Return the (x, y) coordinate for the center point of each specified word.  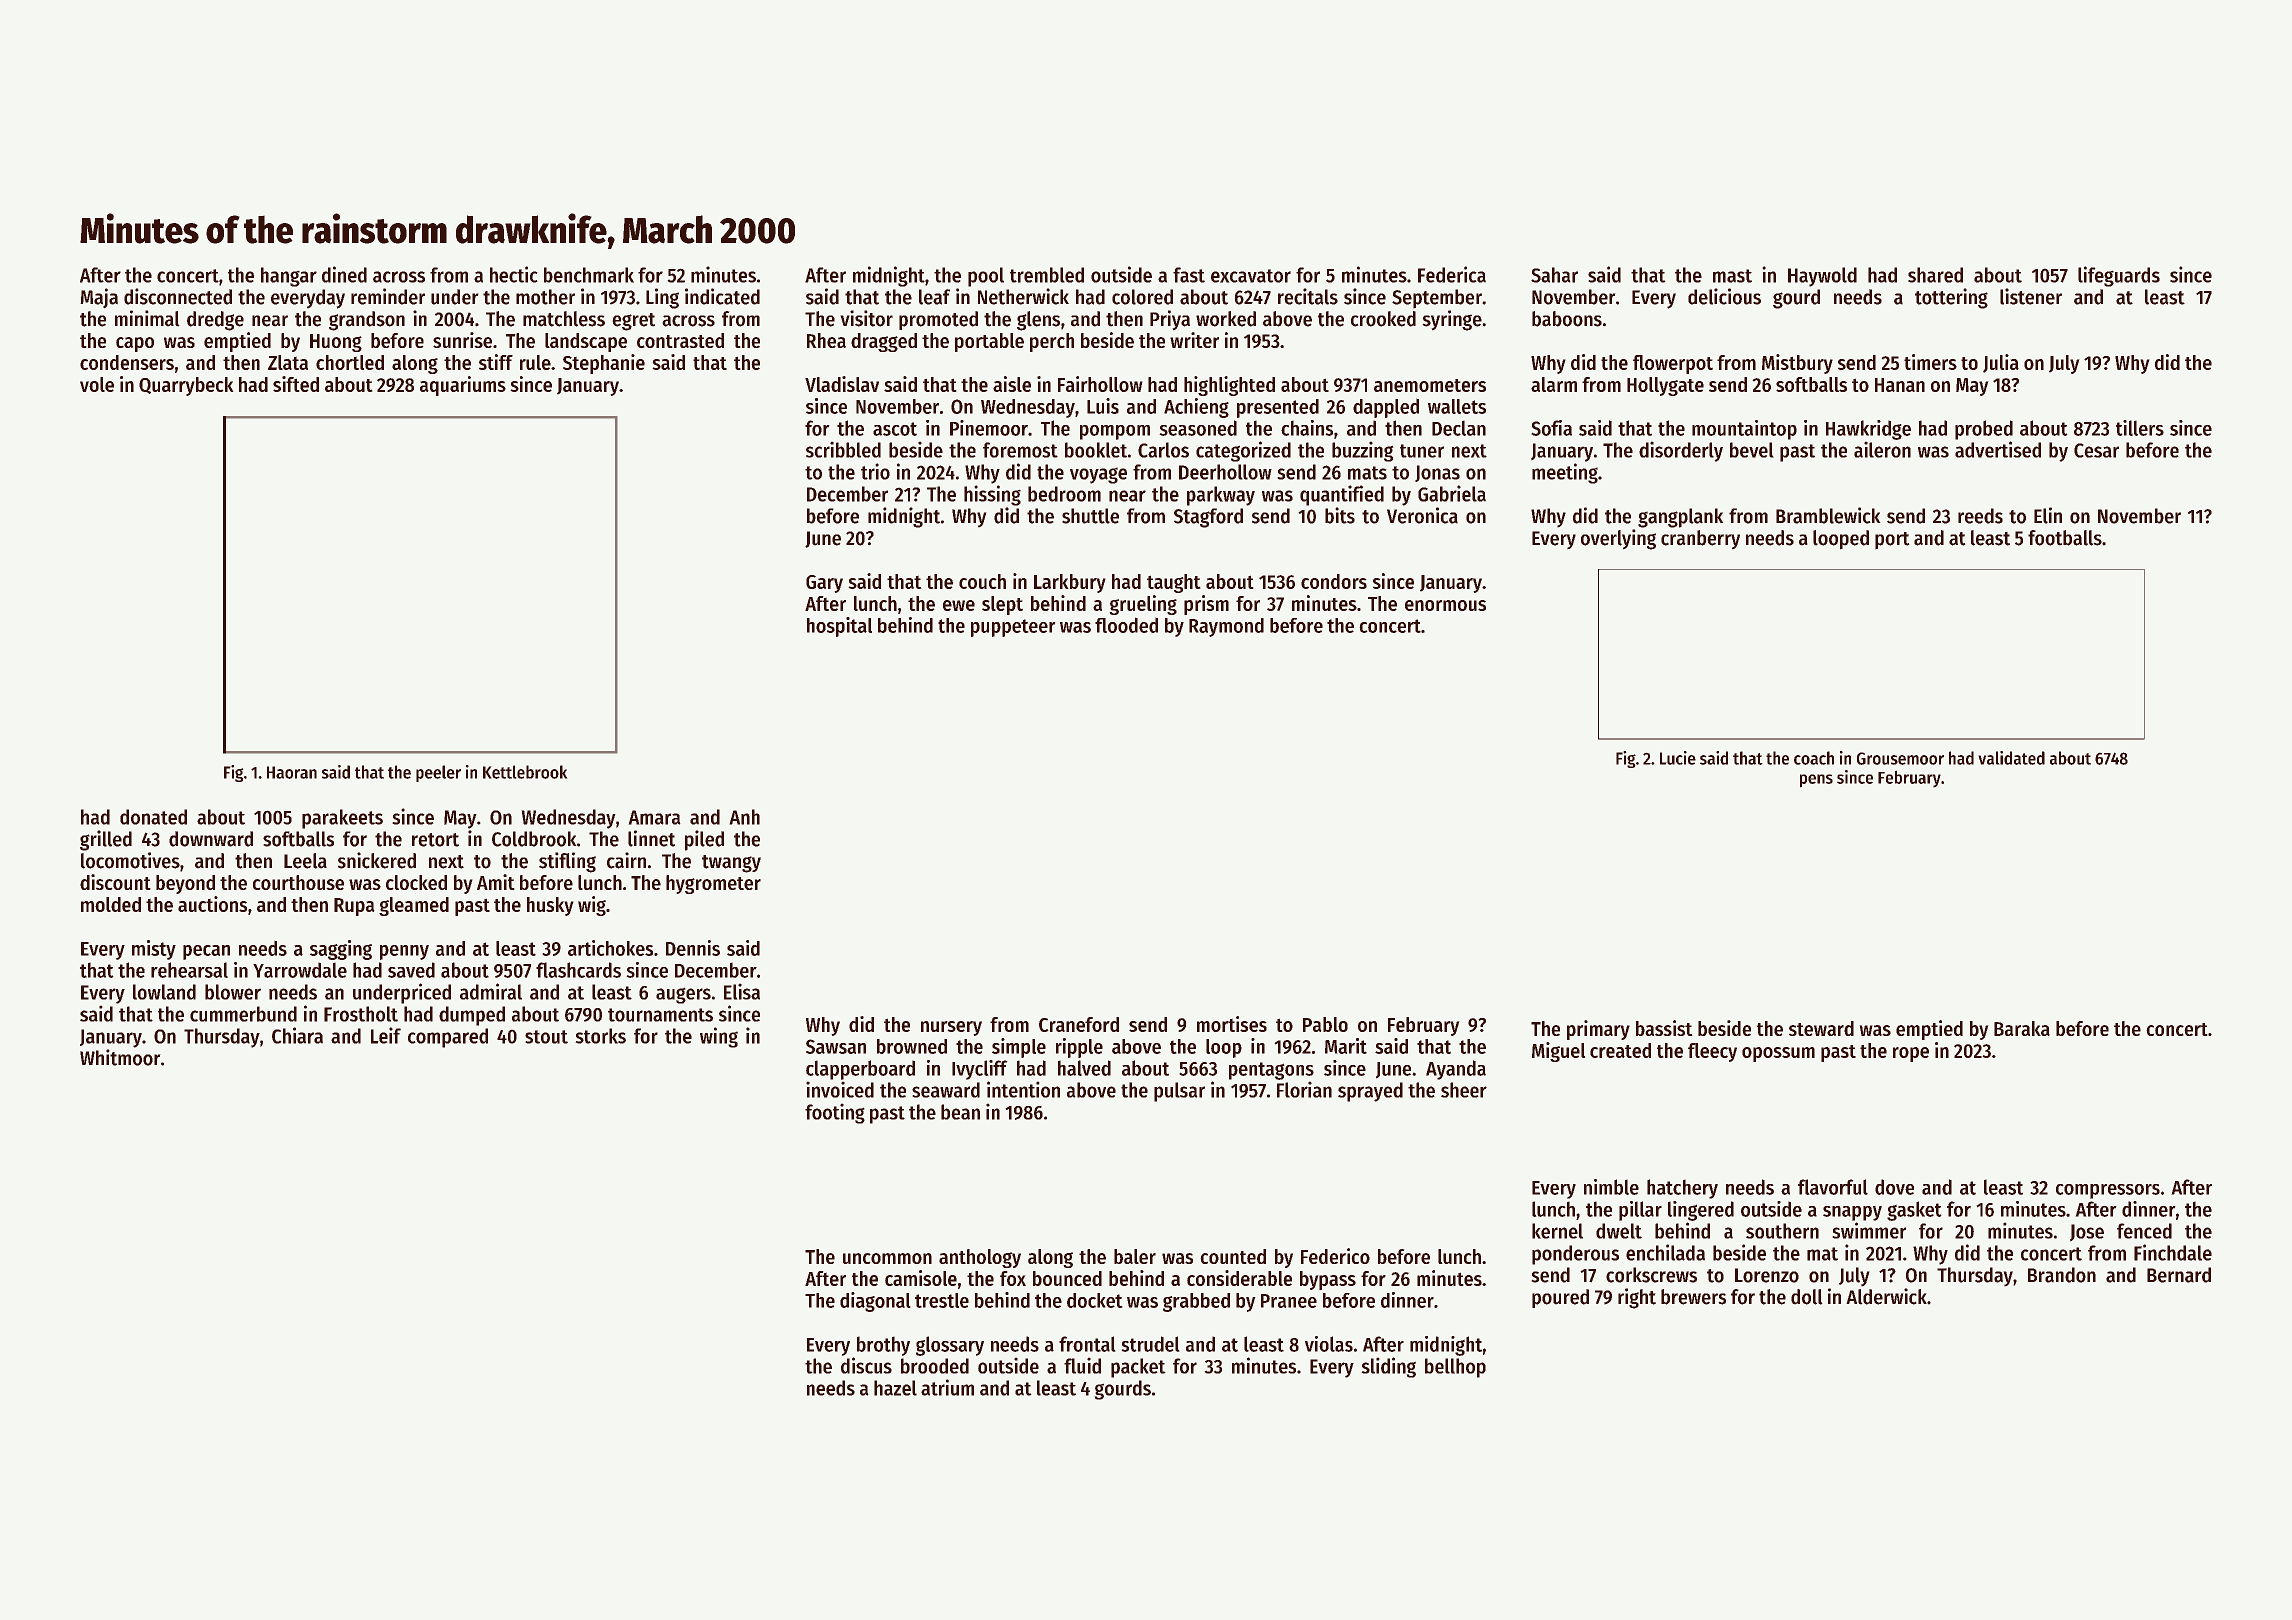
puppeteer (1013, 628)
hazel (895, 1388)
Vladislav (842, 384)
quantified (1342, 495)
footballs (2065, 538)
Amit (495, 882)
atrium (947, 1387)
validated (2012, 758)
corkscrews (1651, 1275)
